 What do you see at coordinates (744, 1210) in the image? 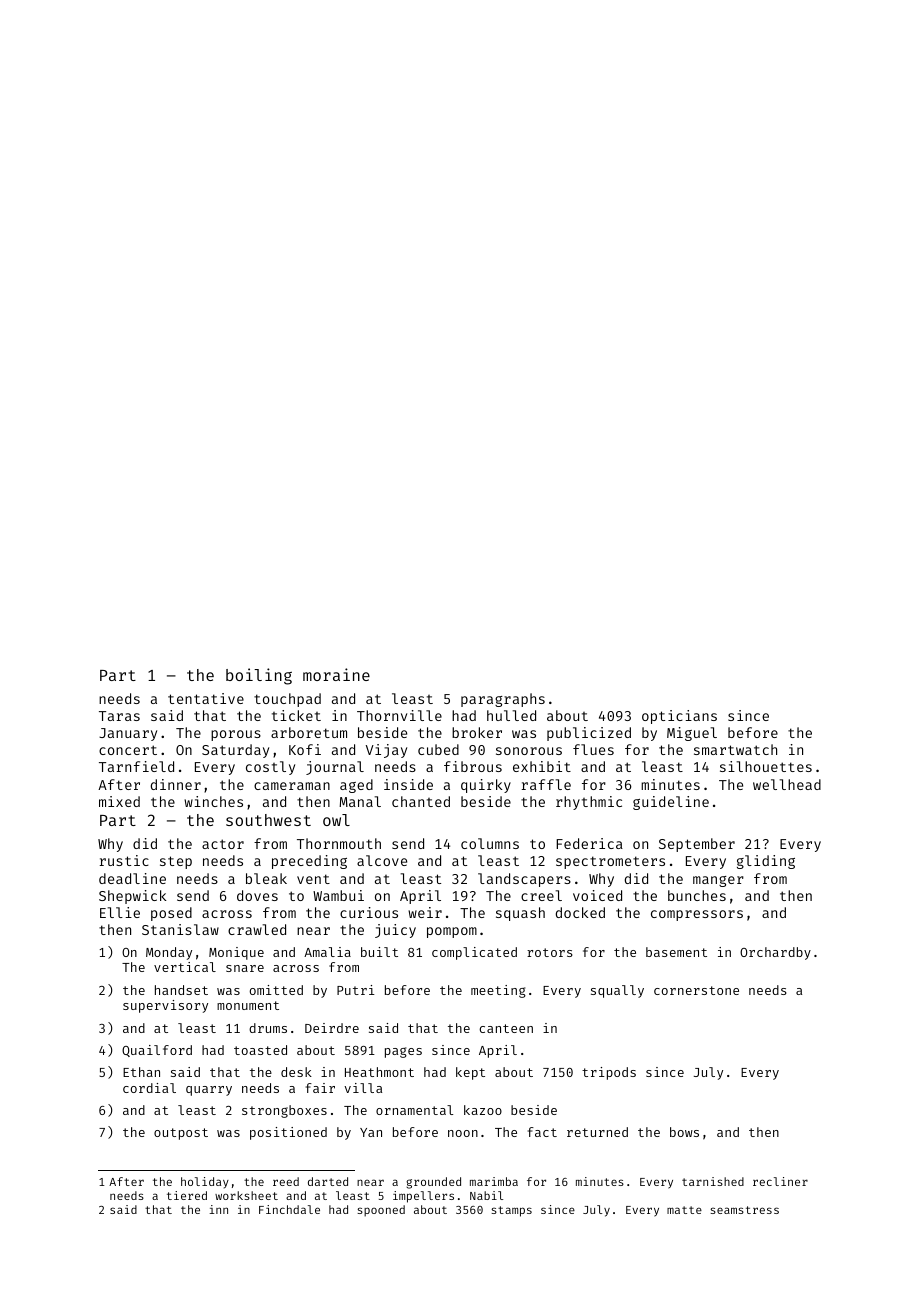
I see `seamstress` at bounding box center [744, 1210].
